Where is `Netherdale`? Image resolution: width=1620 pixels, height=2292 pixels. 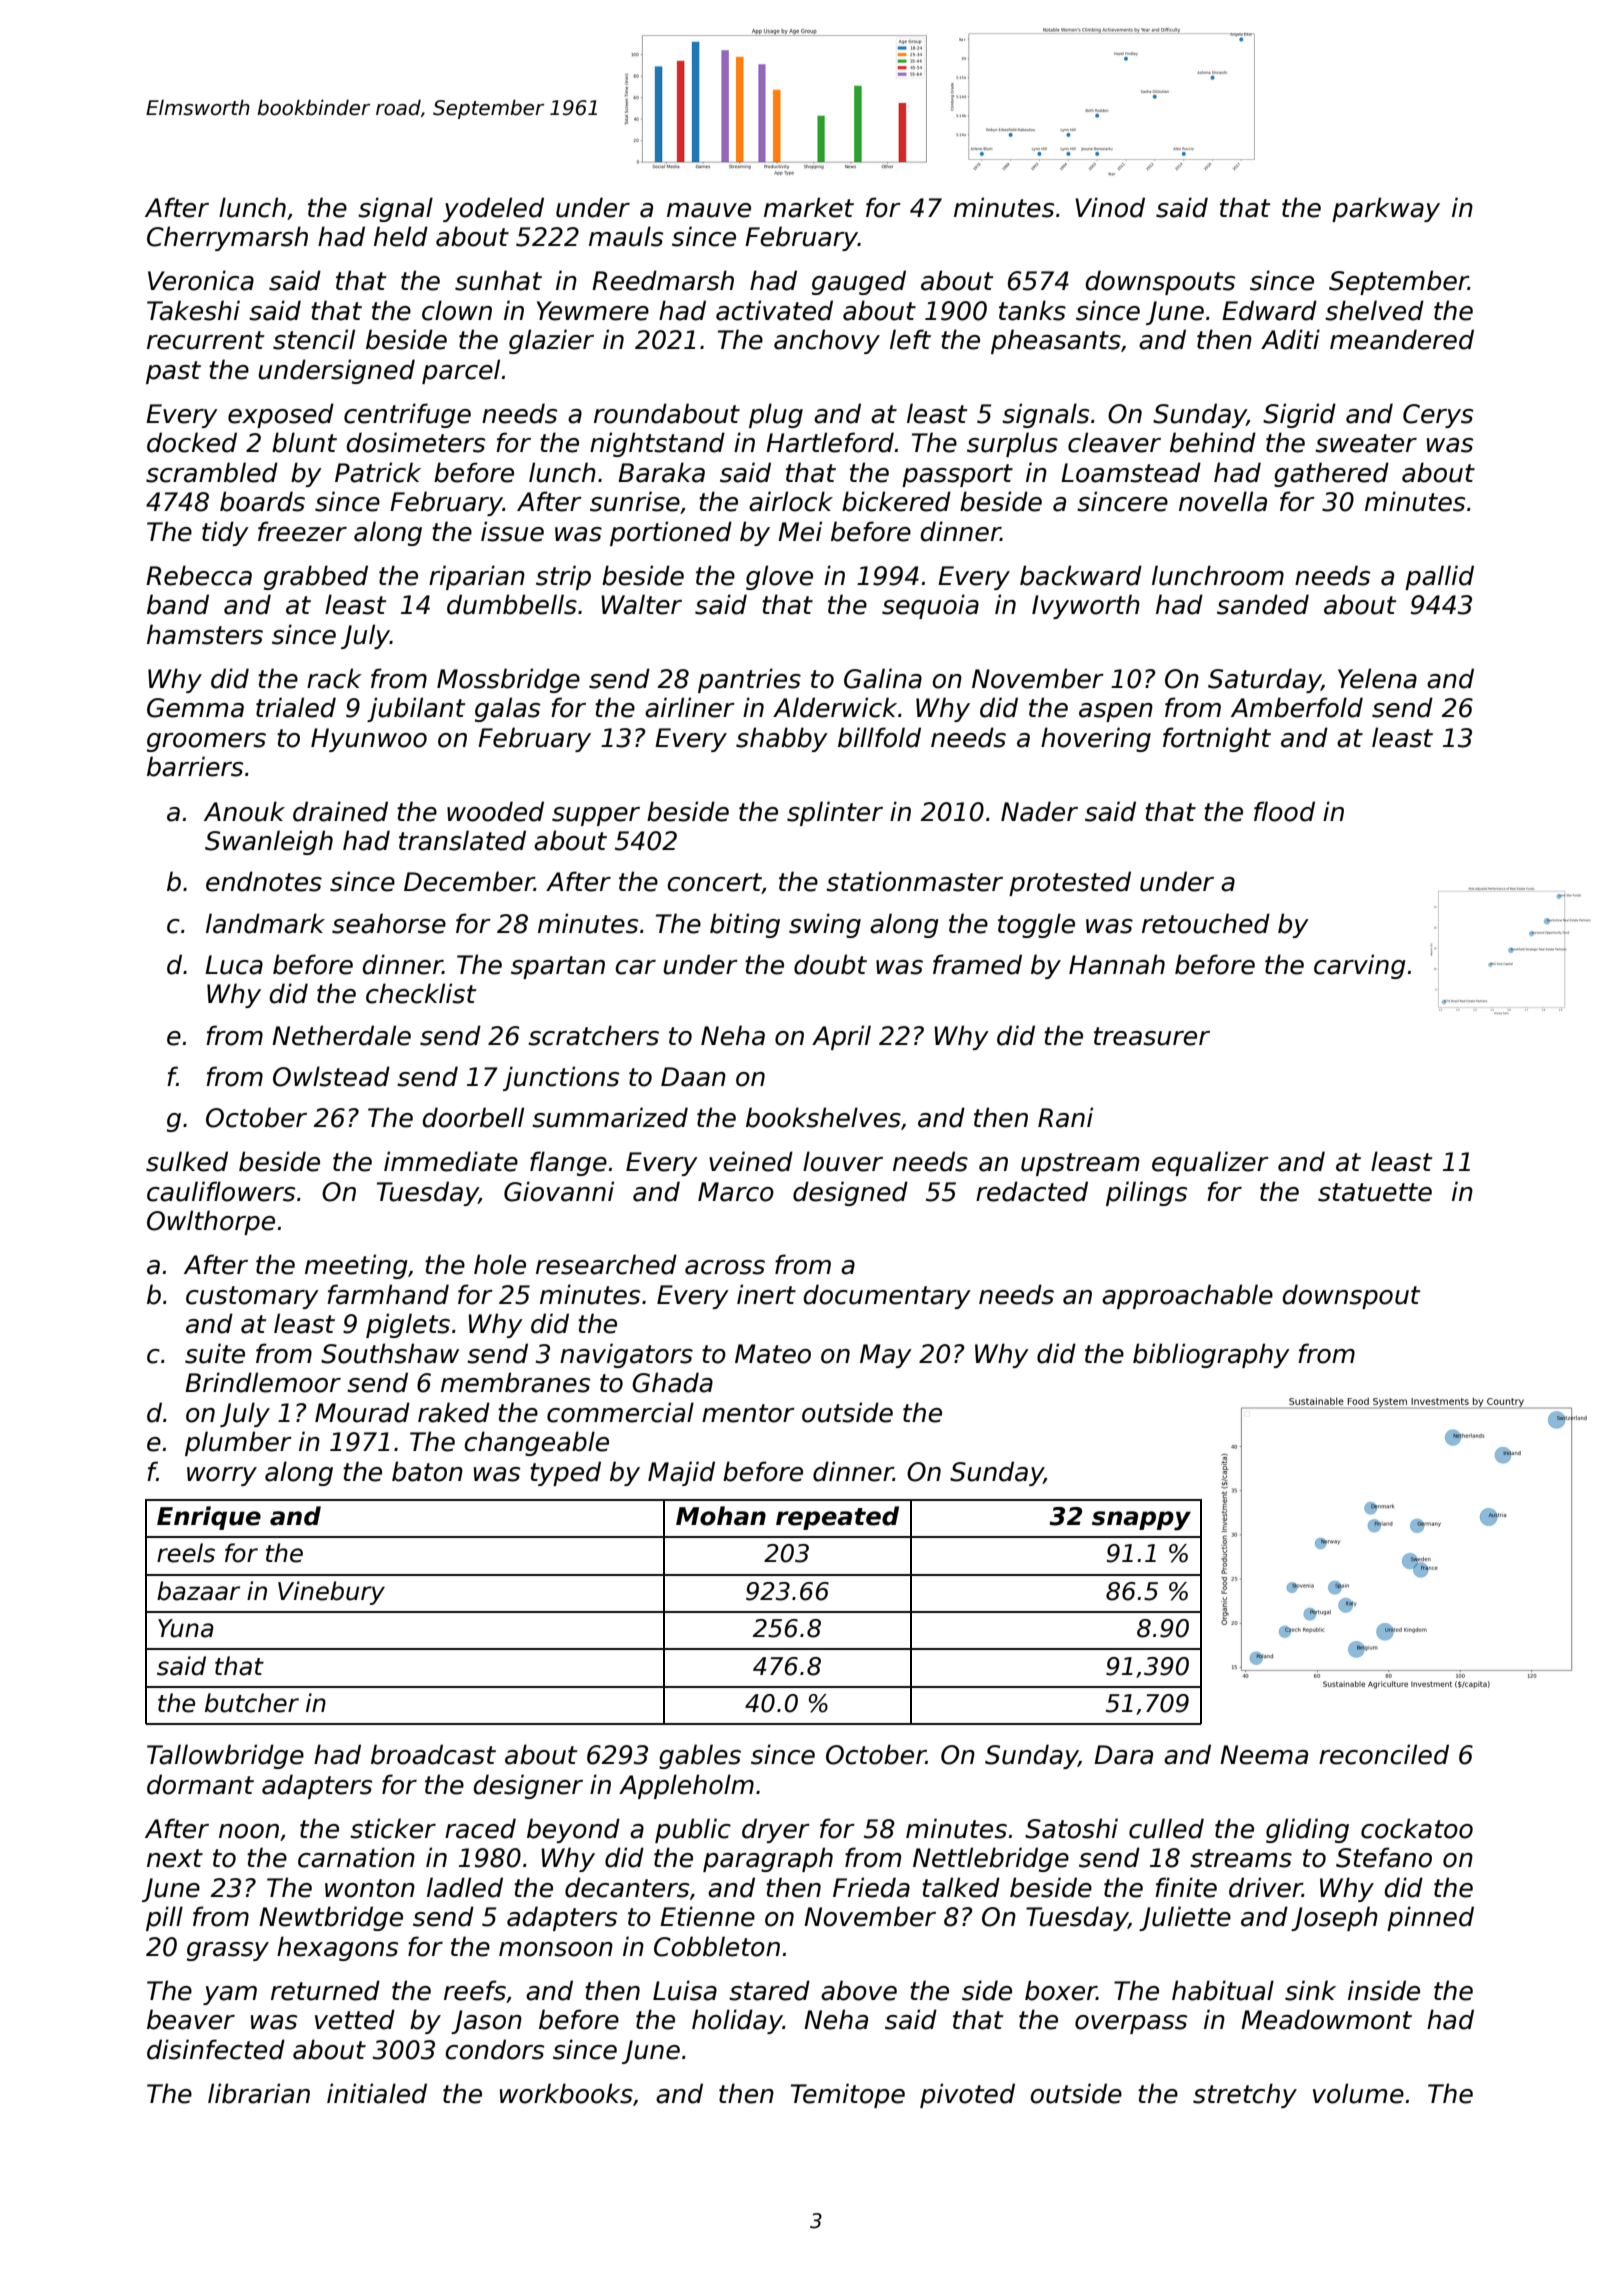
Netherdale is located at coordinates (341, 1035).
